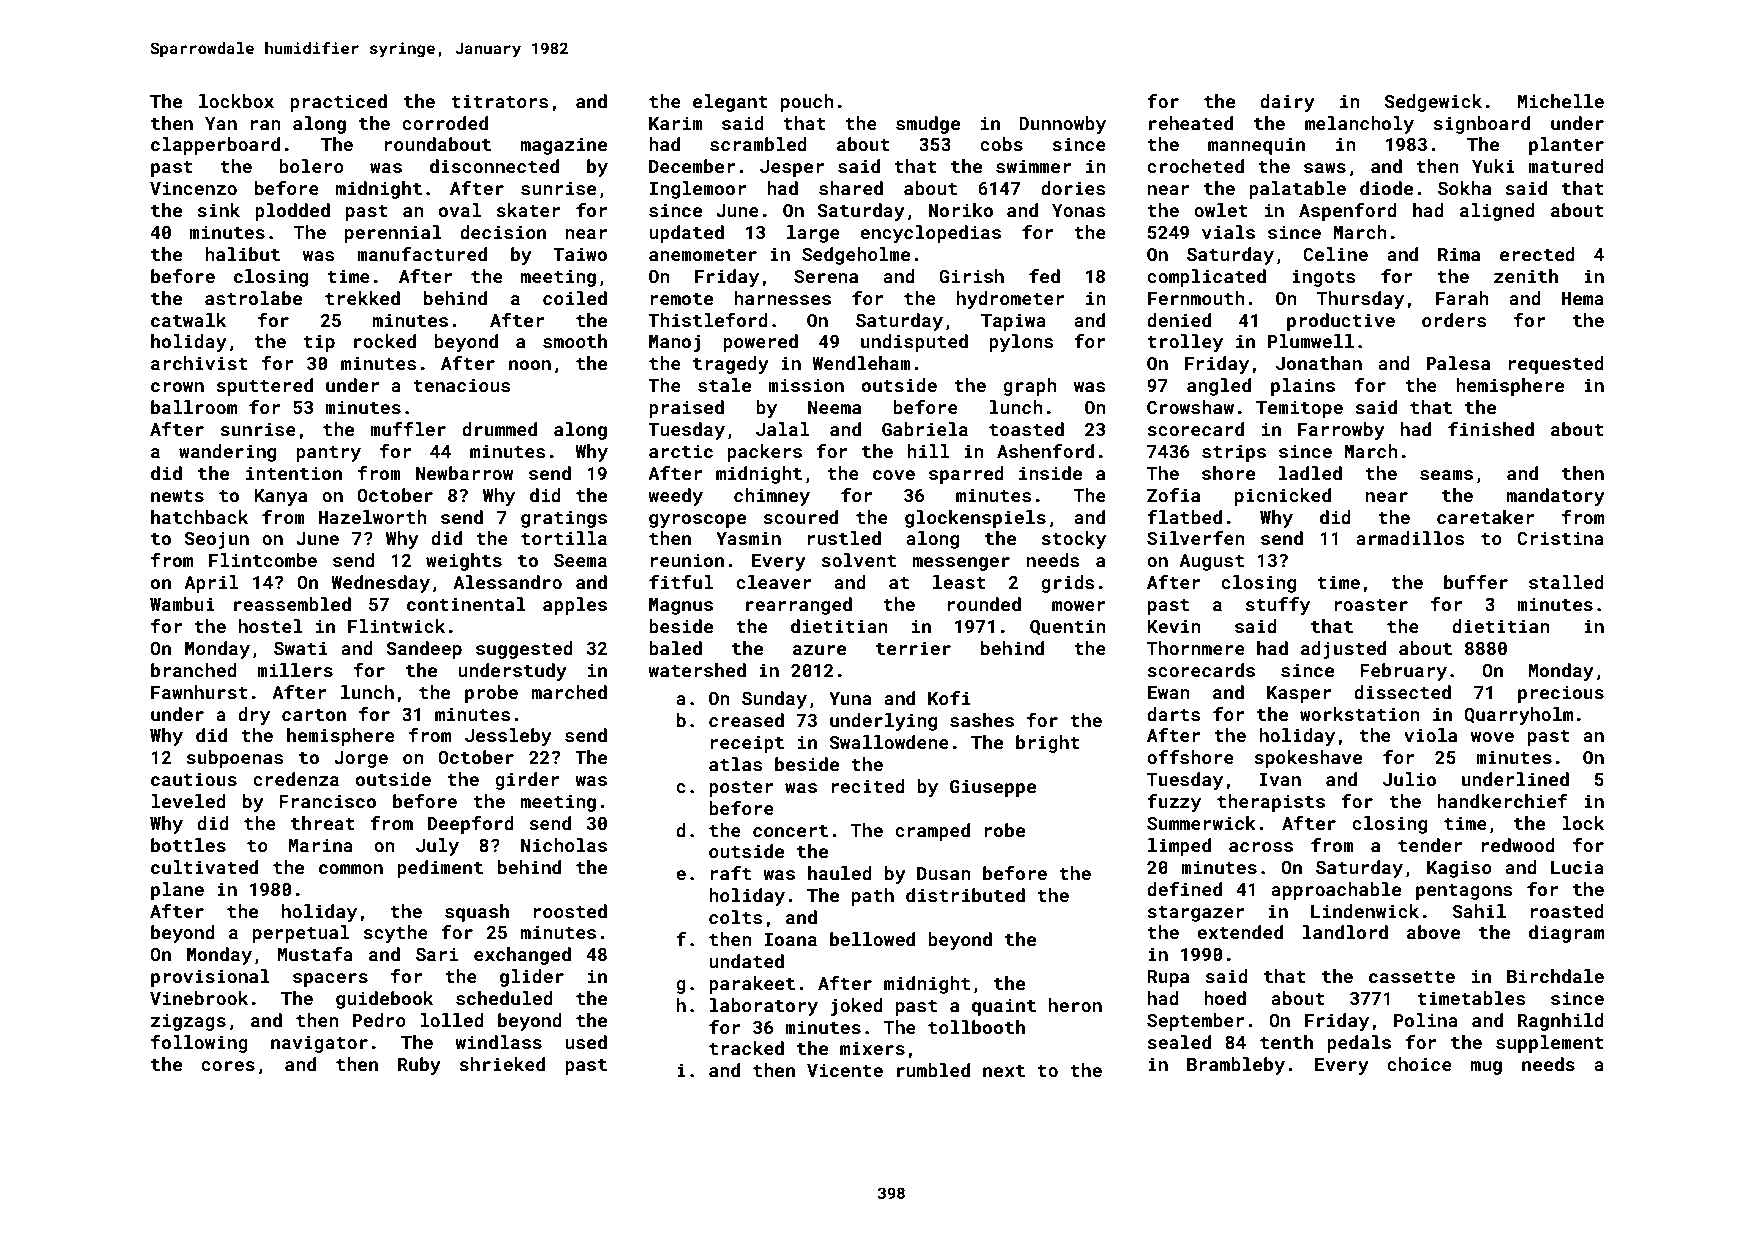 The height and width of the page is (1241, 1755). Describe the element at coordinates (419, 1066) in the page. I see `Ruby` at that location.
